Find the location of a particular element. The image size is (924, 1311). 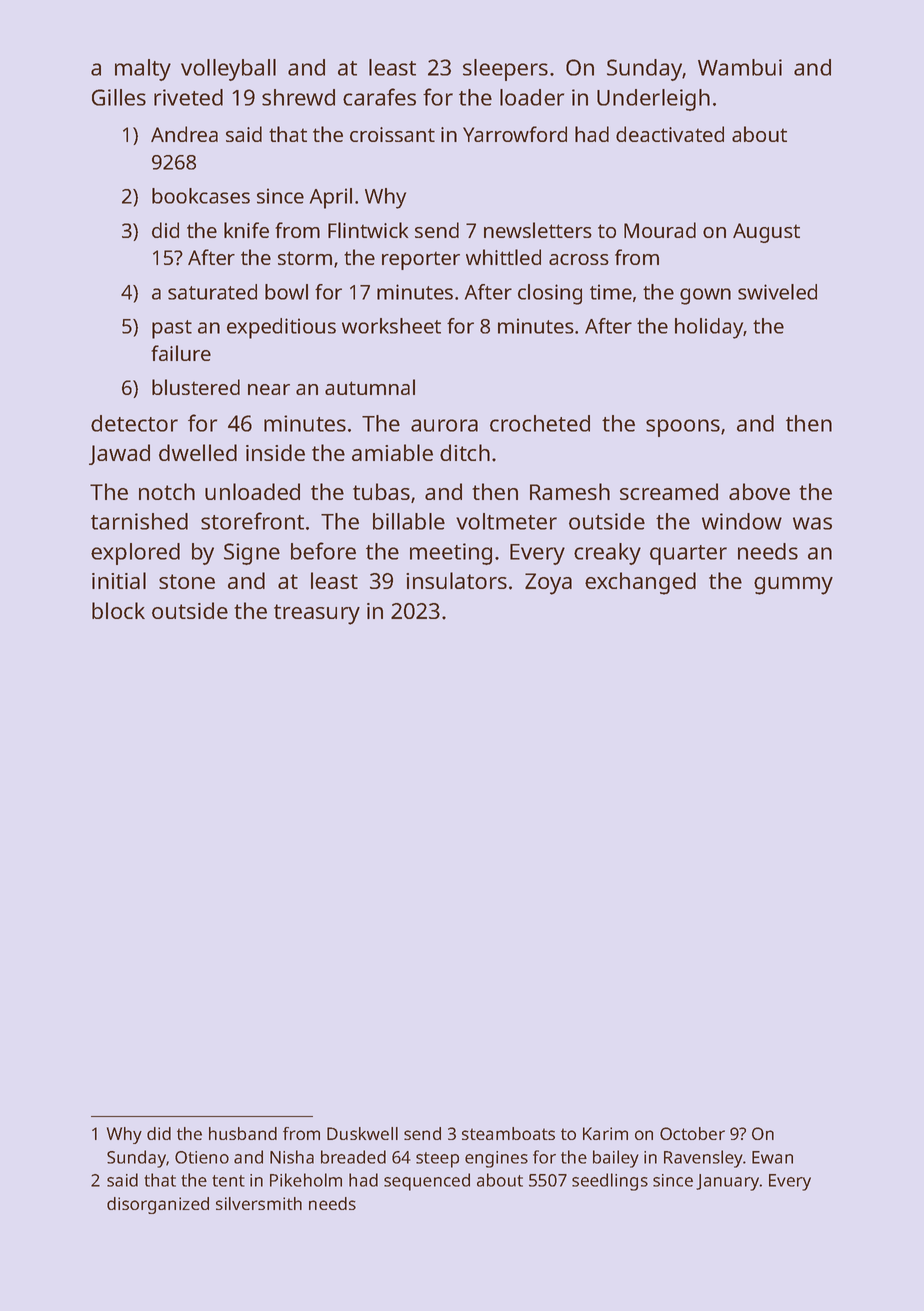

newsletters is located at coordinates (538, 230).
